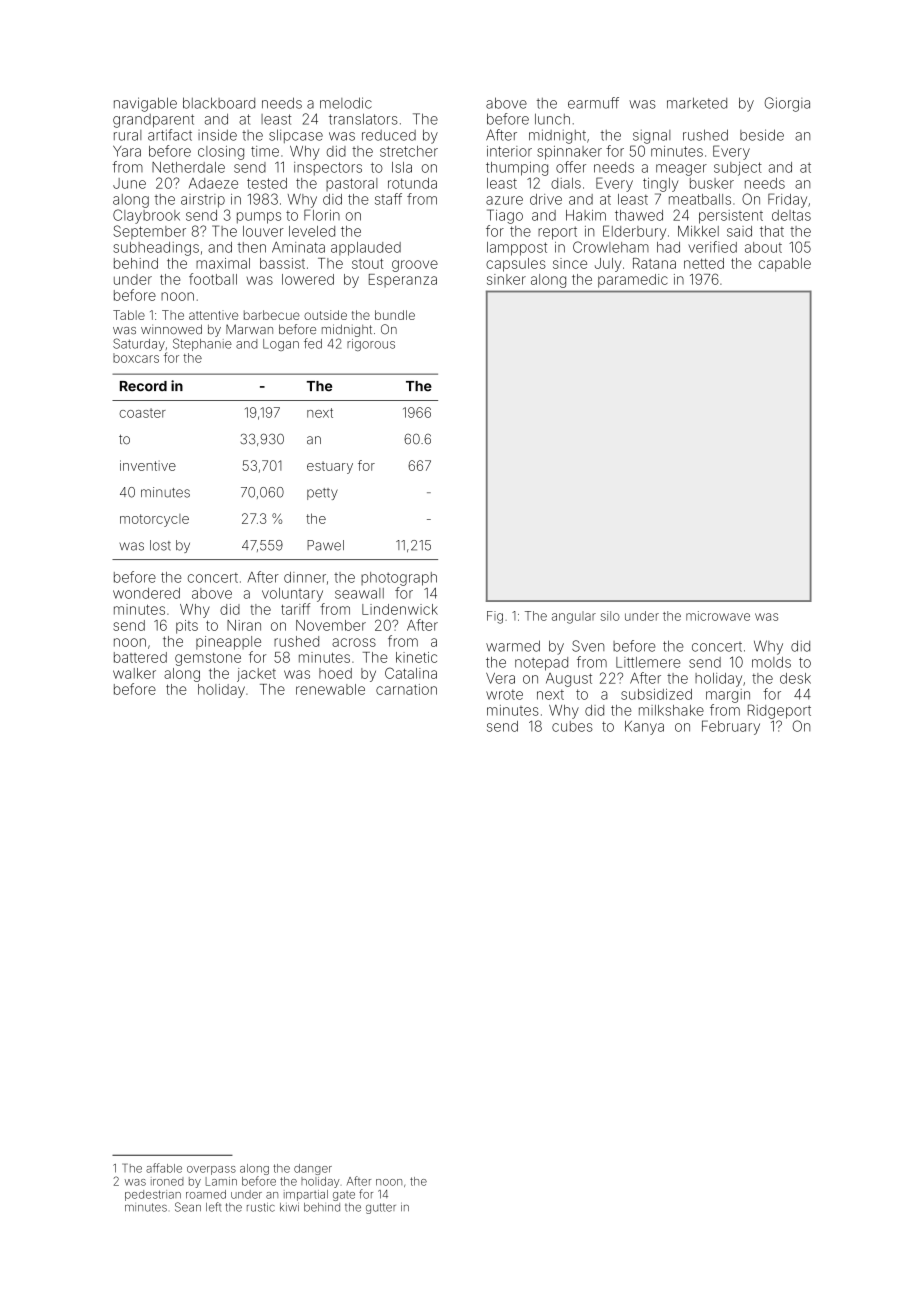 The height and width of the page is (1314, 924). What do you see at coordinates (416, 657) in the page?
I see `kinetic` at bounding box center [416, 657].
